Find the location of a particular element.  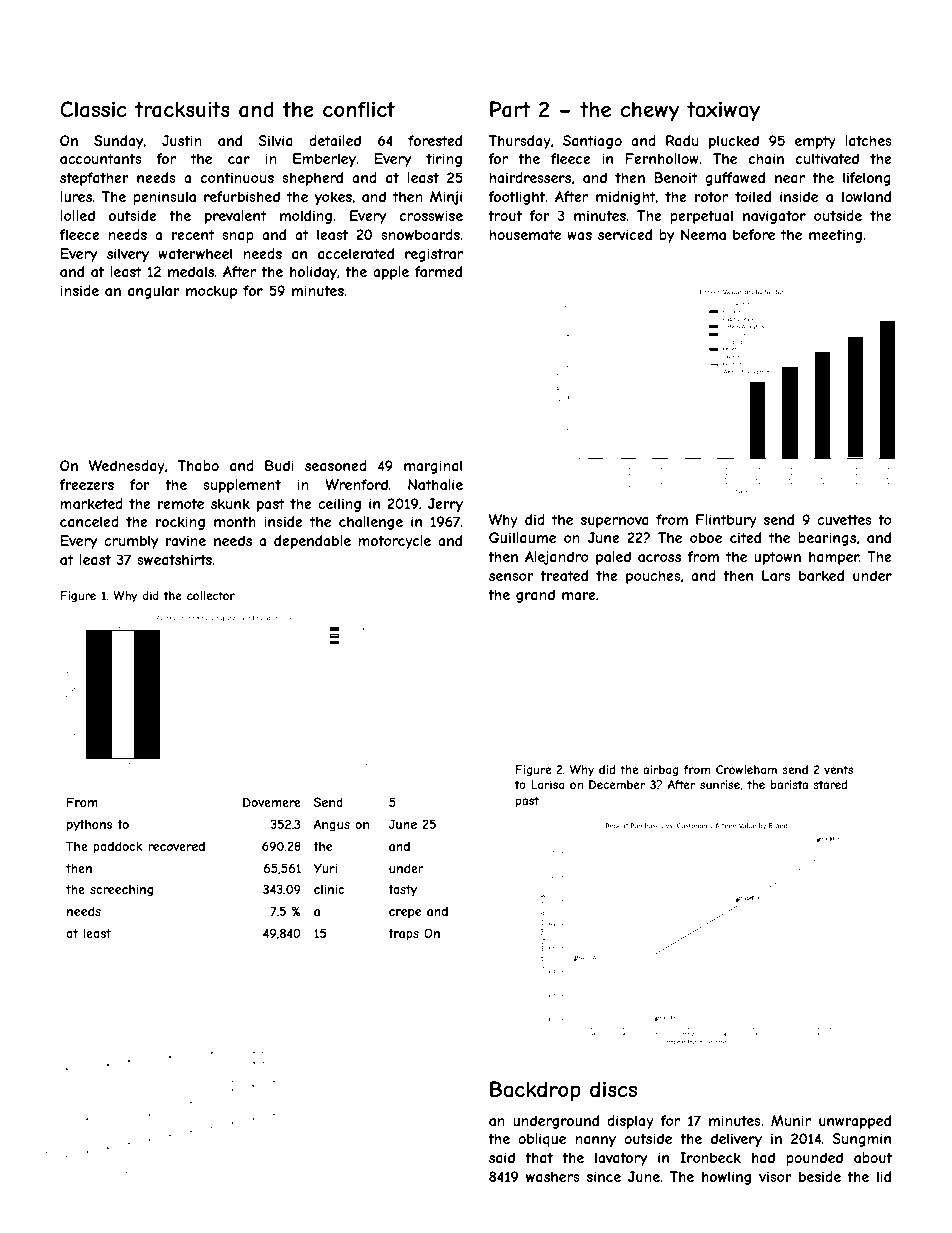

said is located at coordinates (502, 1157).
